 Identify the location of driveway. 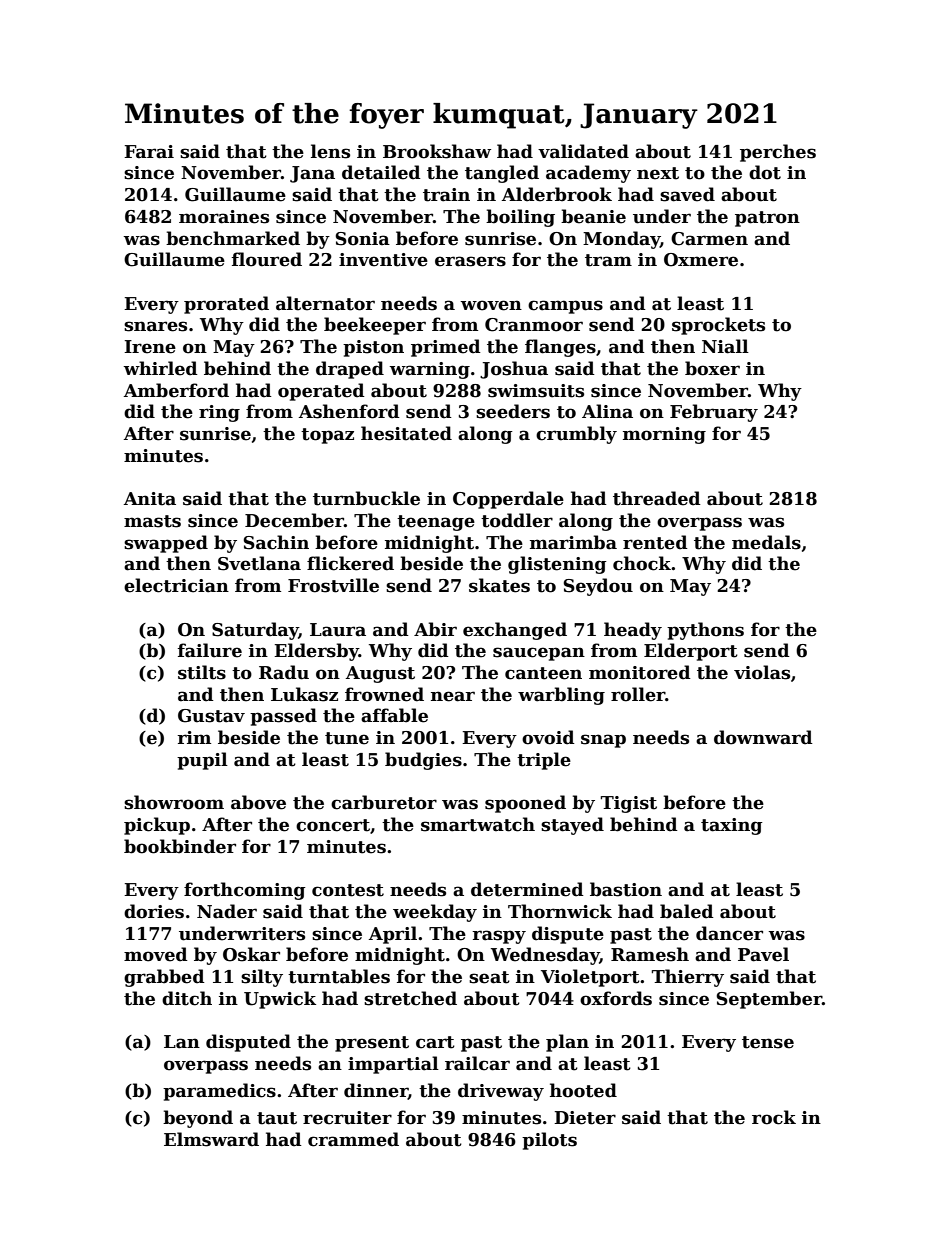
(501, 1092).
